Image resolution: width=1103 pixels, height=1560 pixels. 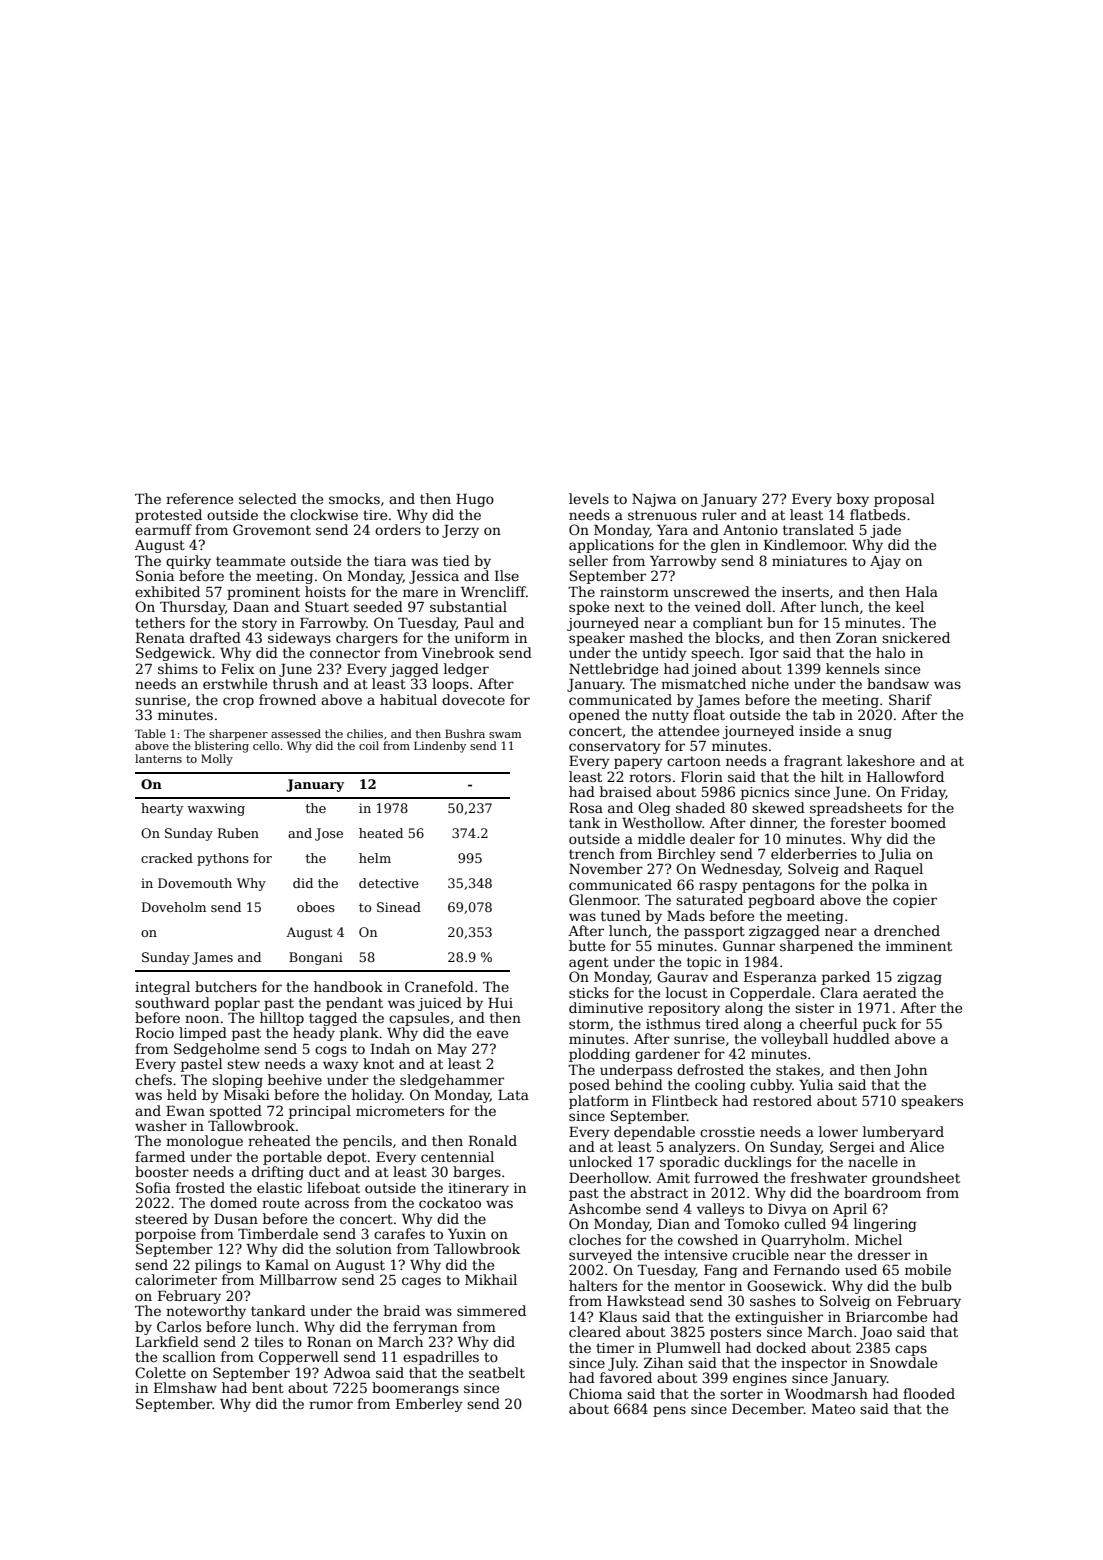 What do you see at coordinates (646, 1300) in the image?
I see `Hawkstead` at bounding box center [646, 1300].
